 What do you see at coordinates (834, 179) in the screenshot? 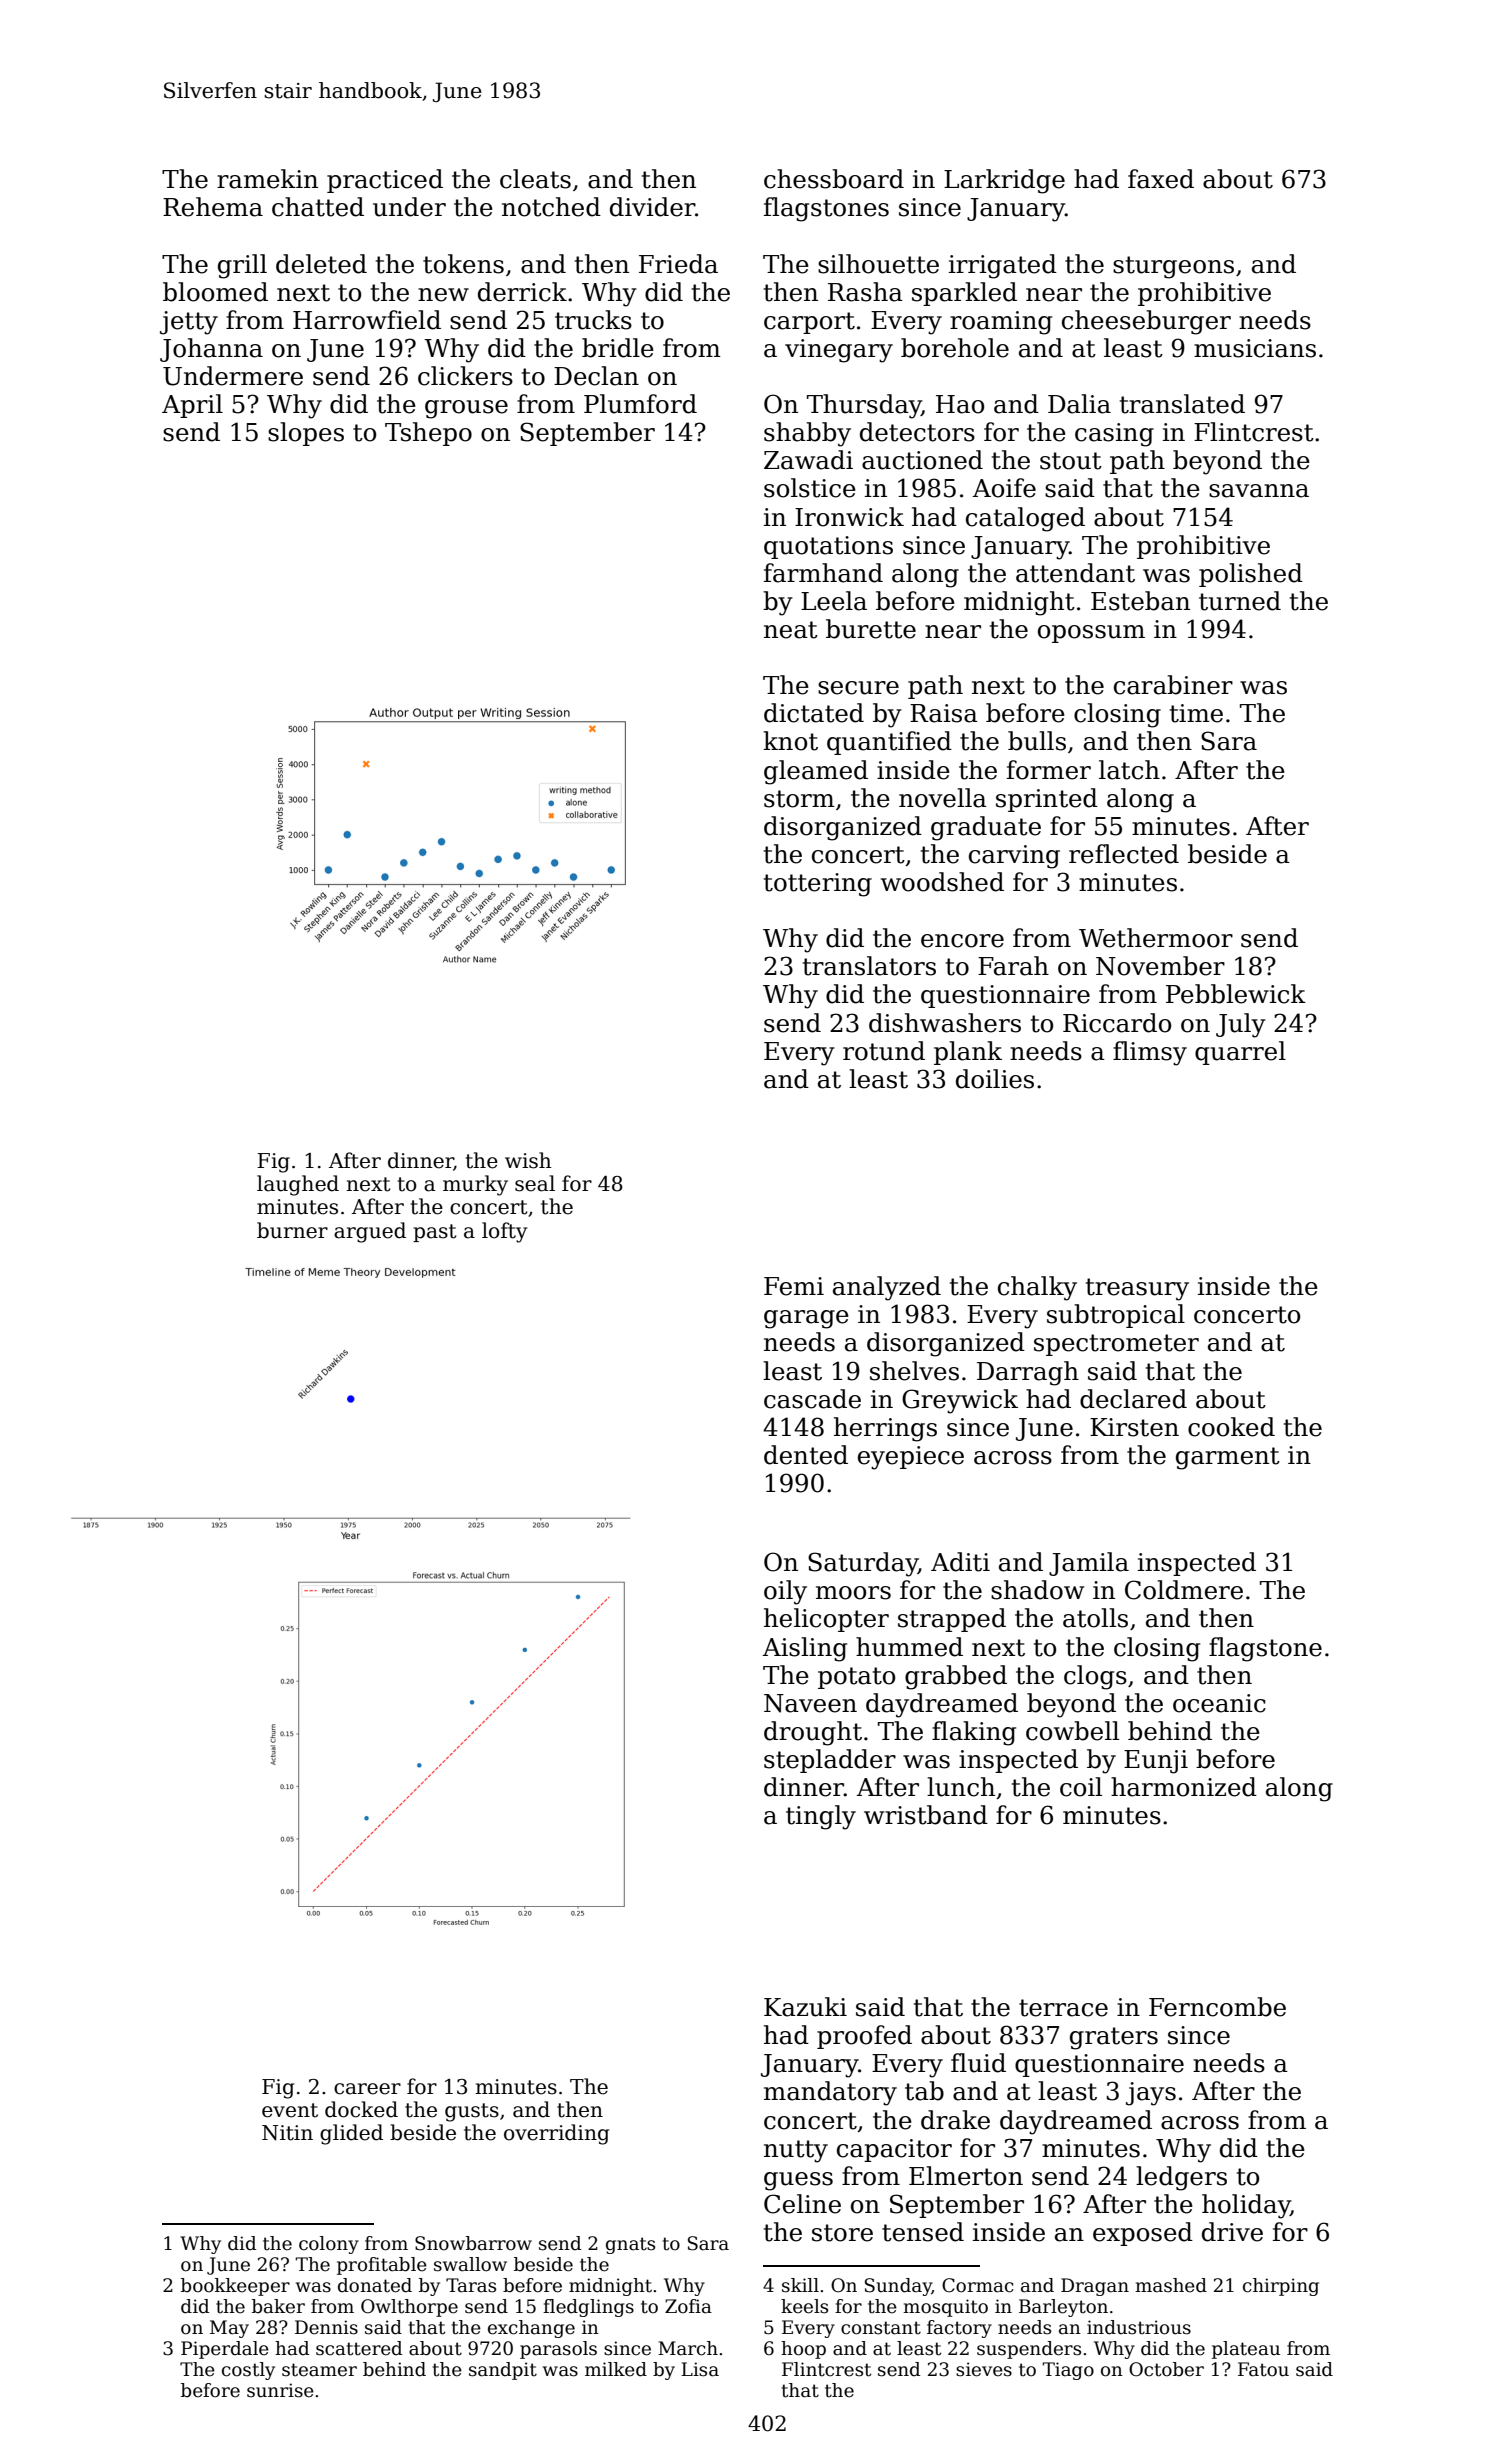
I see `chessboard` at bounding box center [834, 179].
